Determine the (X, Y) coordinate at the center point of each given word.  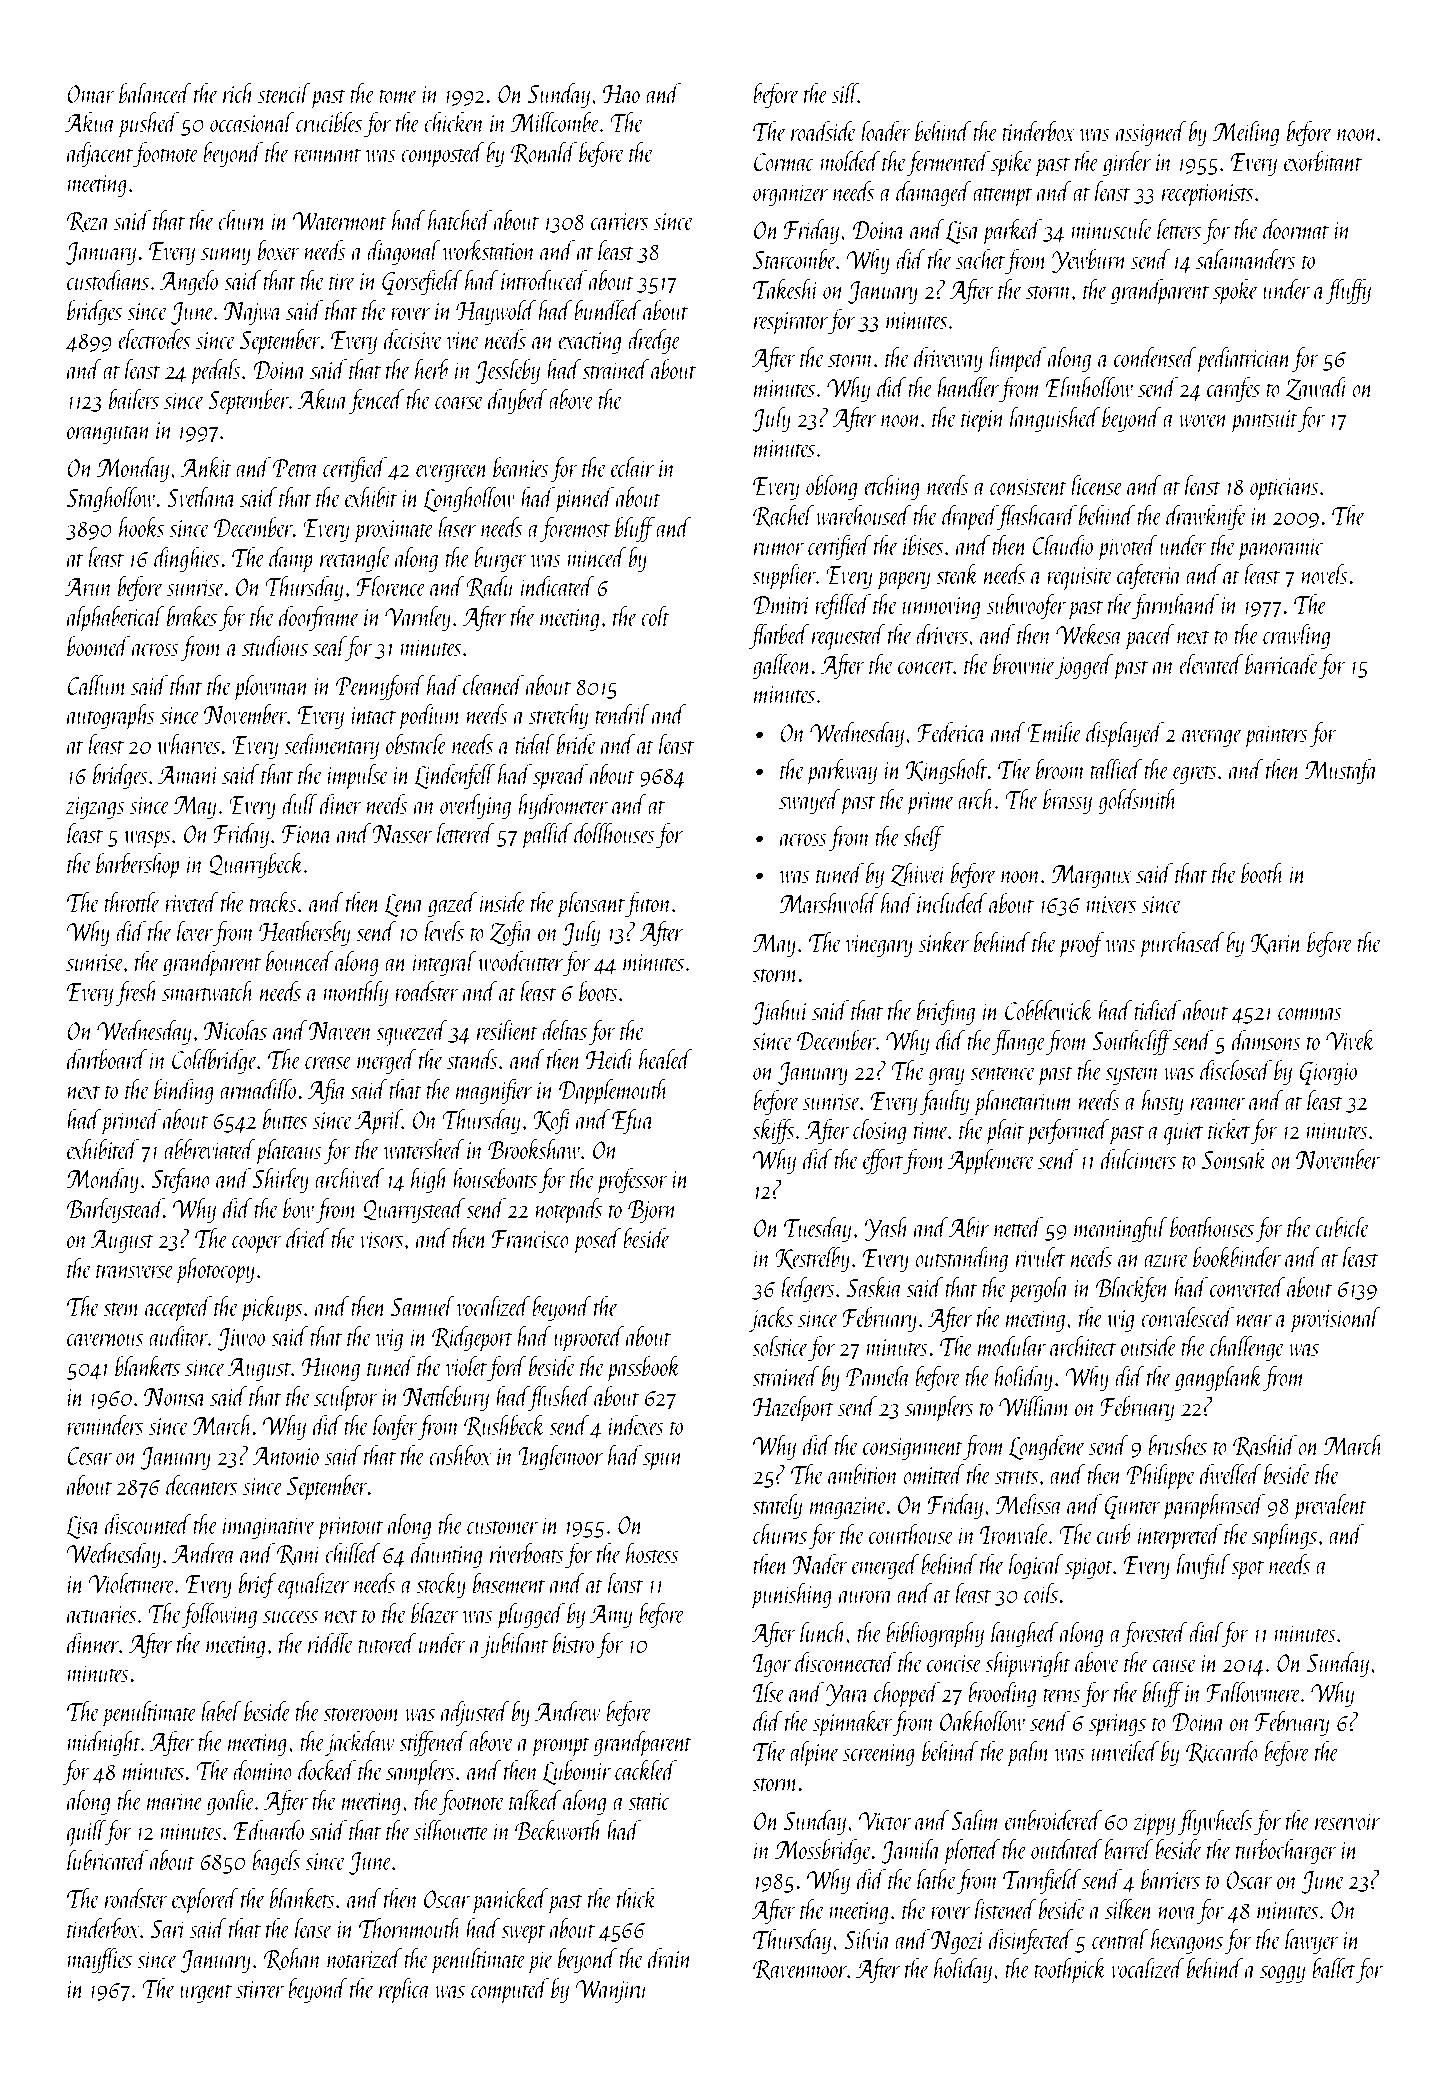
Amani (188, 775)
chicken (454, 122)
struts (1016, 1477)
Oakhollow (982, 1721)
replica (404, 1991)
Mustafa (1341, 771)
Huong (330, 1369)
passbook (643, 1369)
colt (655, 616)
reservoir (1347, 1821)
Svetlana (201, 497)
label (221, 1711)
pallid (546, 836)
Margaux (1091, 876)
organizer (790, 195)
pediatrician (1244, 360)
